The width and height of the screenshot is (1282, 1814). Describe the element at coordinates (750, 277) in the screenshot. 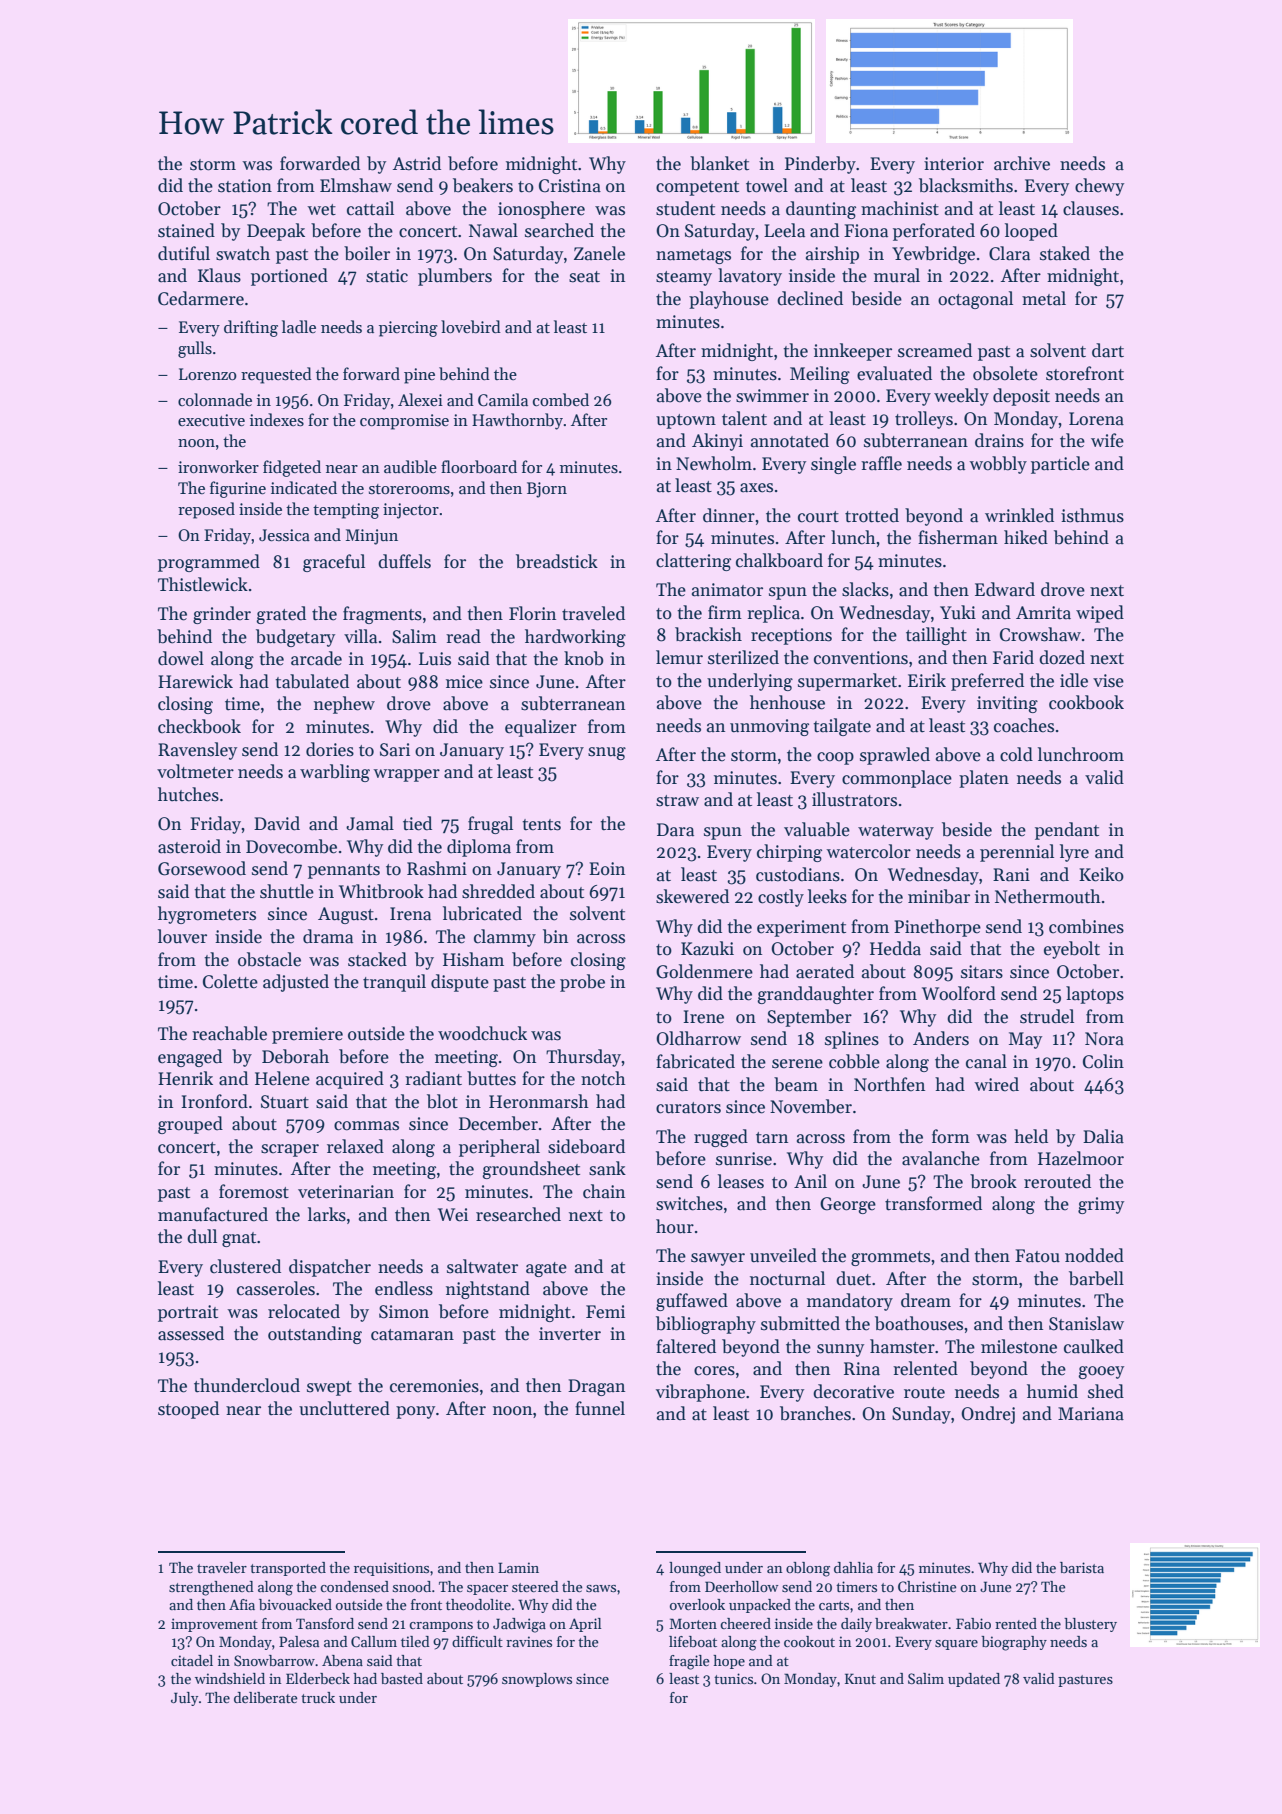

I see `lavatory` at that location.
